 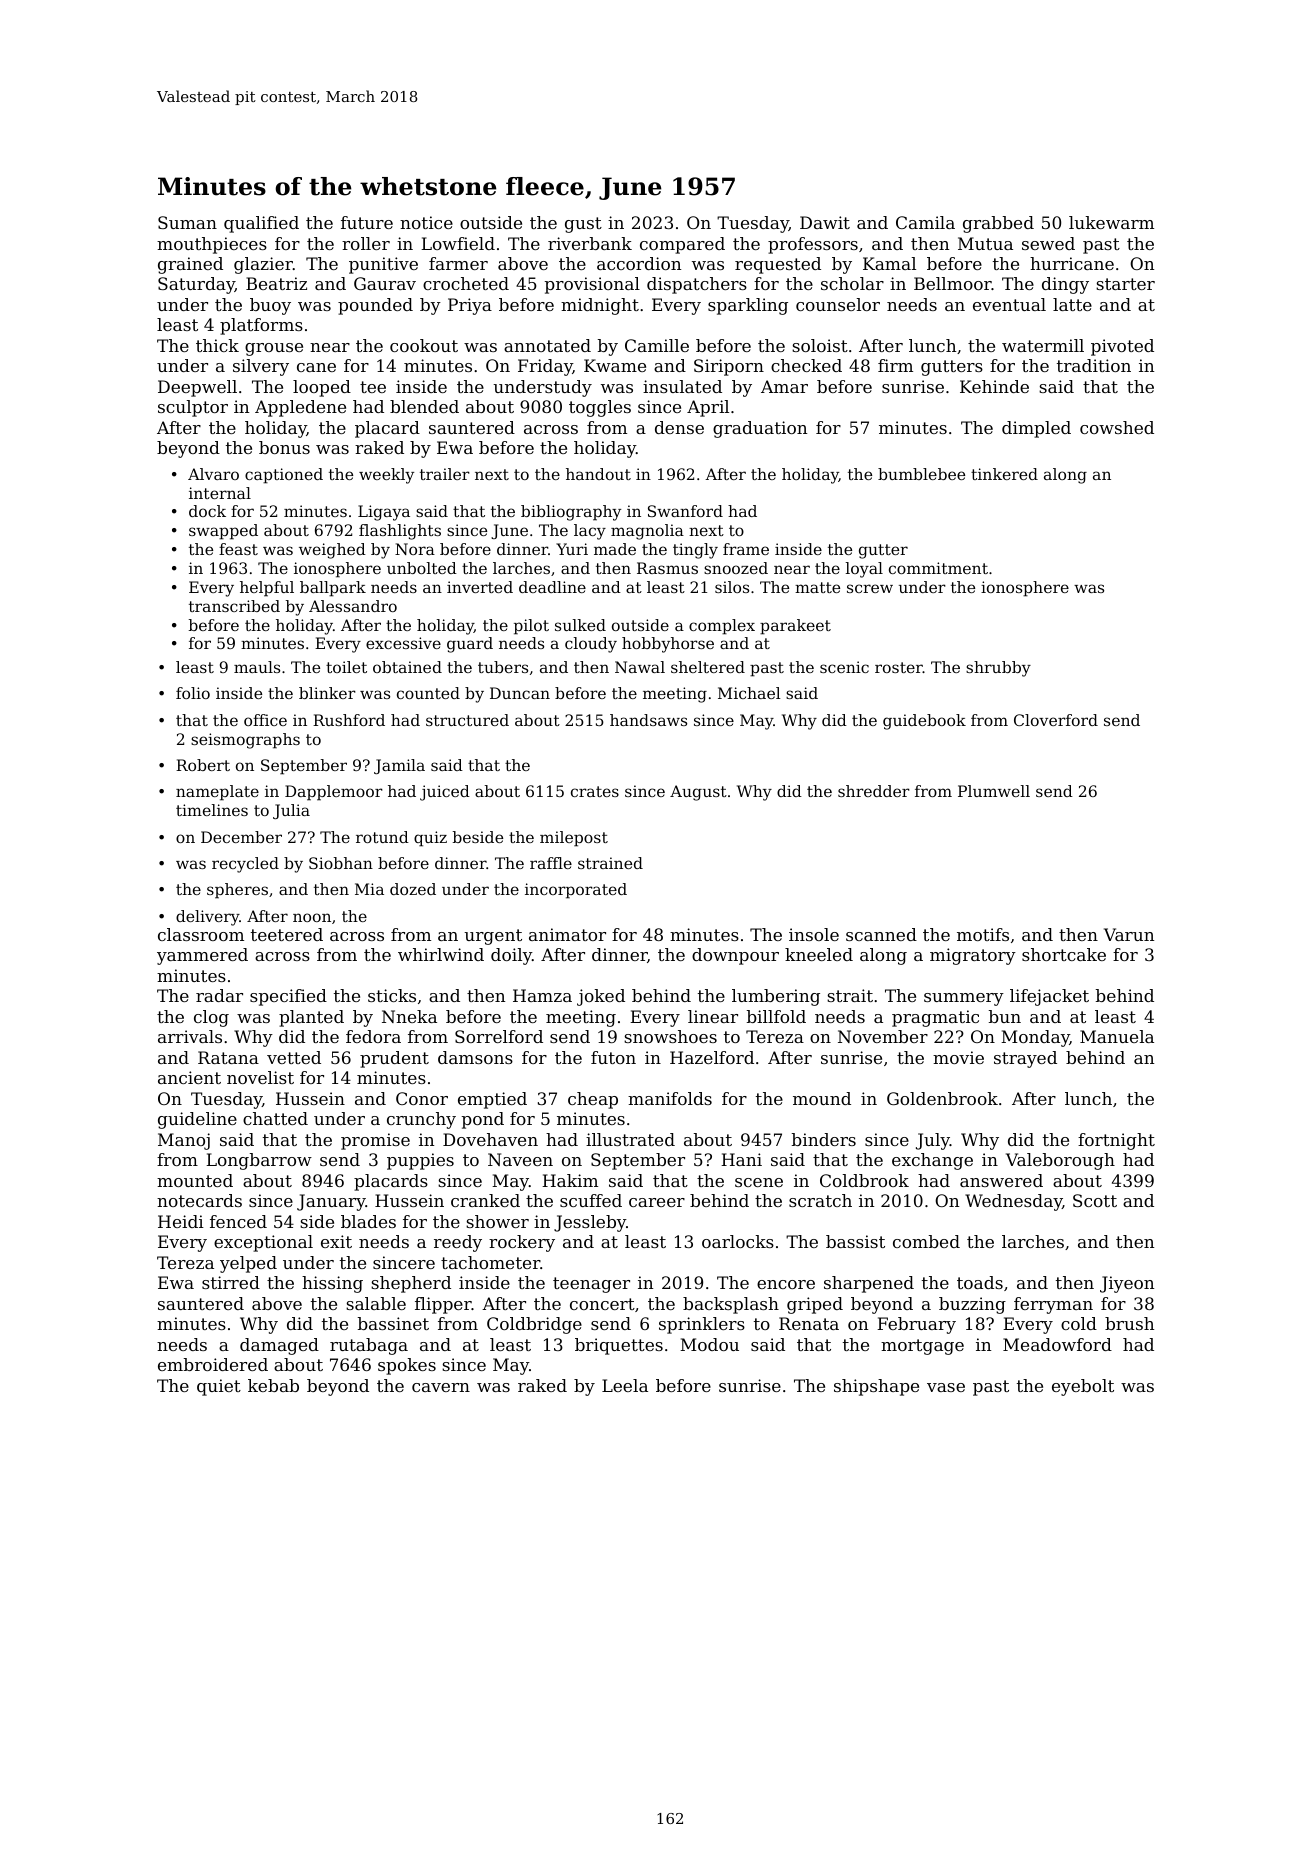 What do you see at coordinates (203, 765) in the screenshot?
I see `Robert` at bounding box center [203, 765].
